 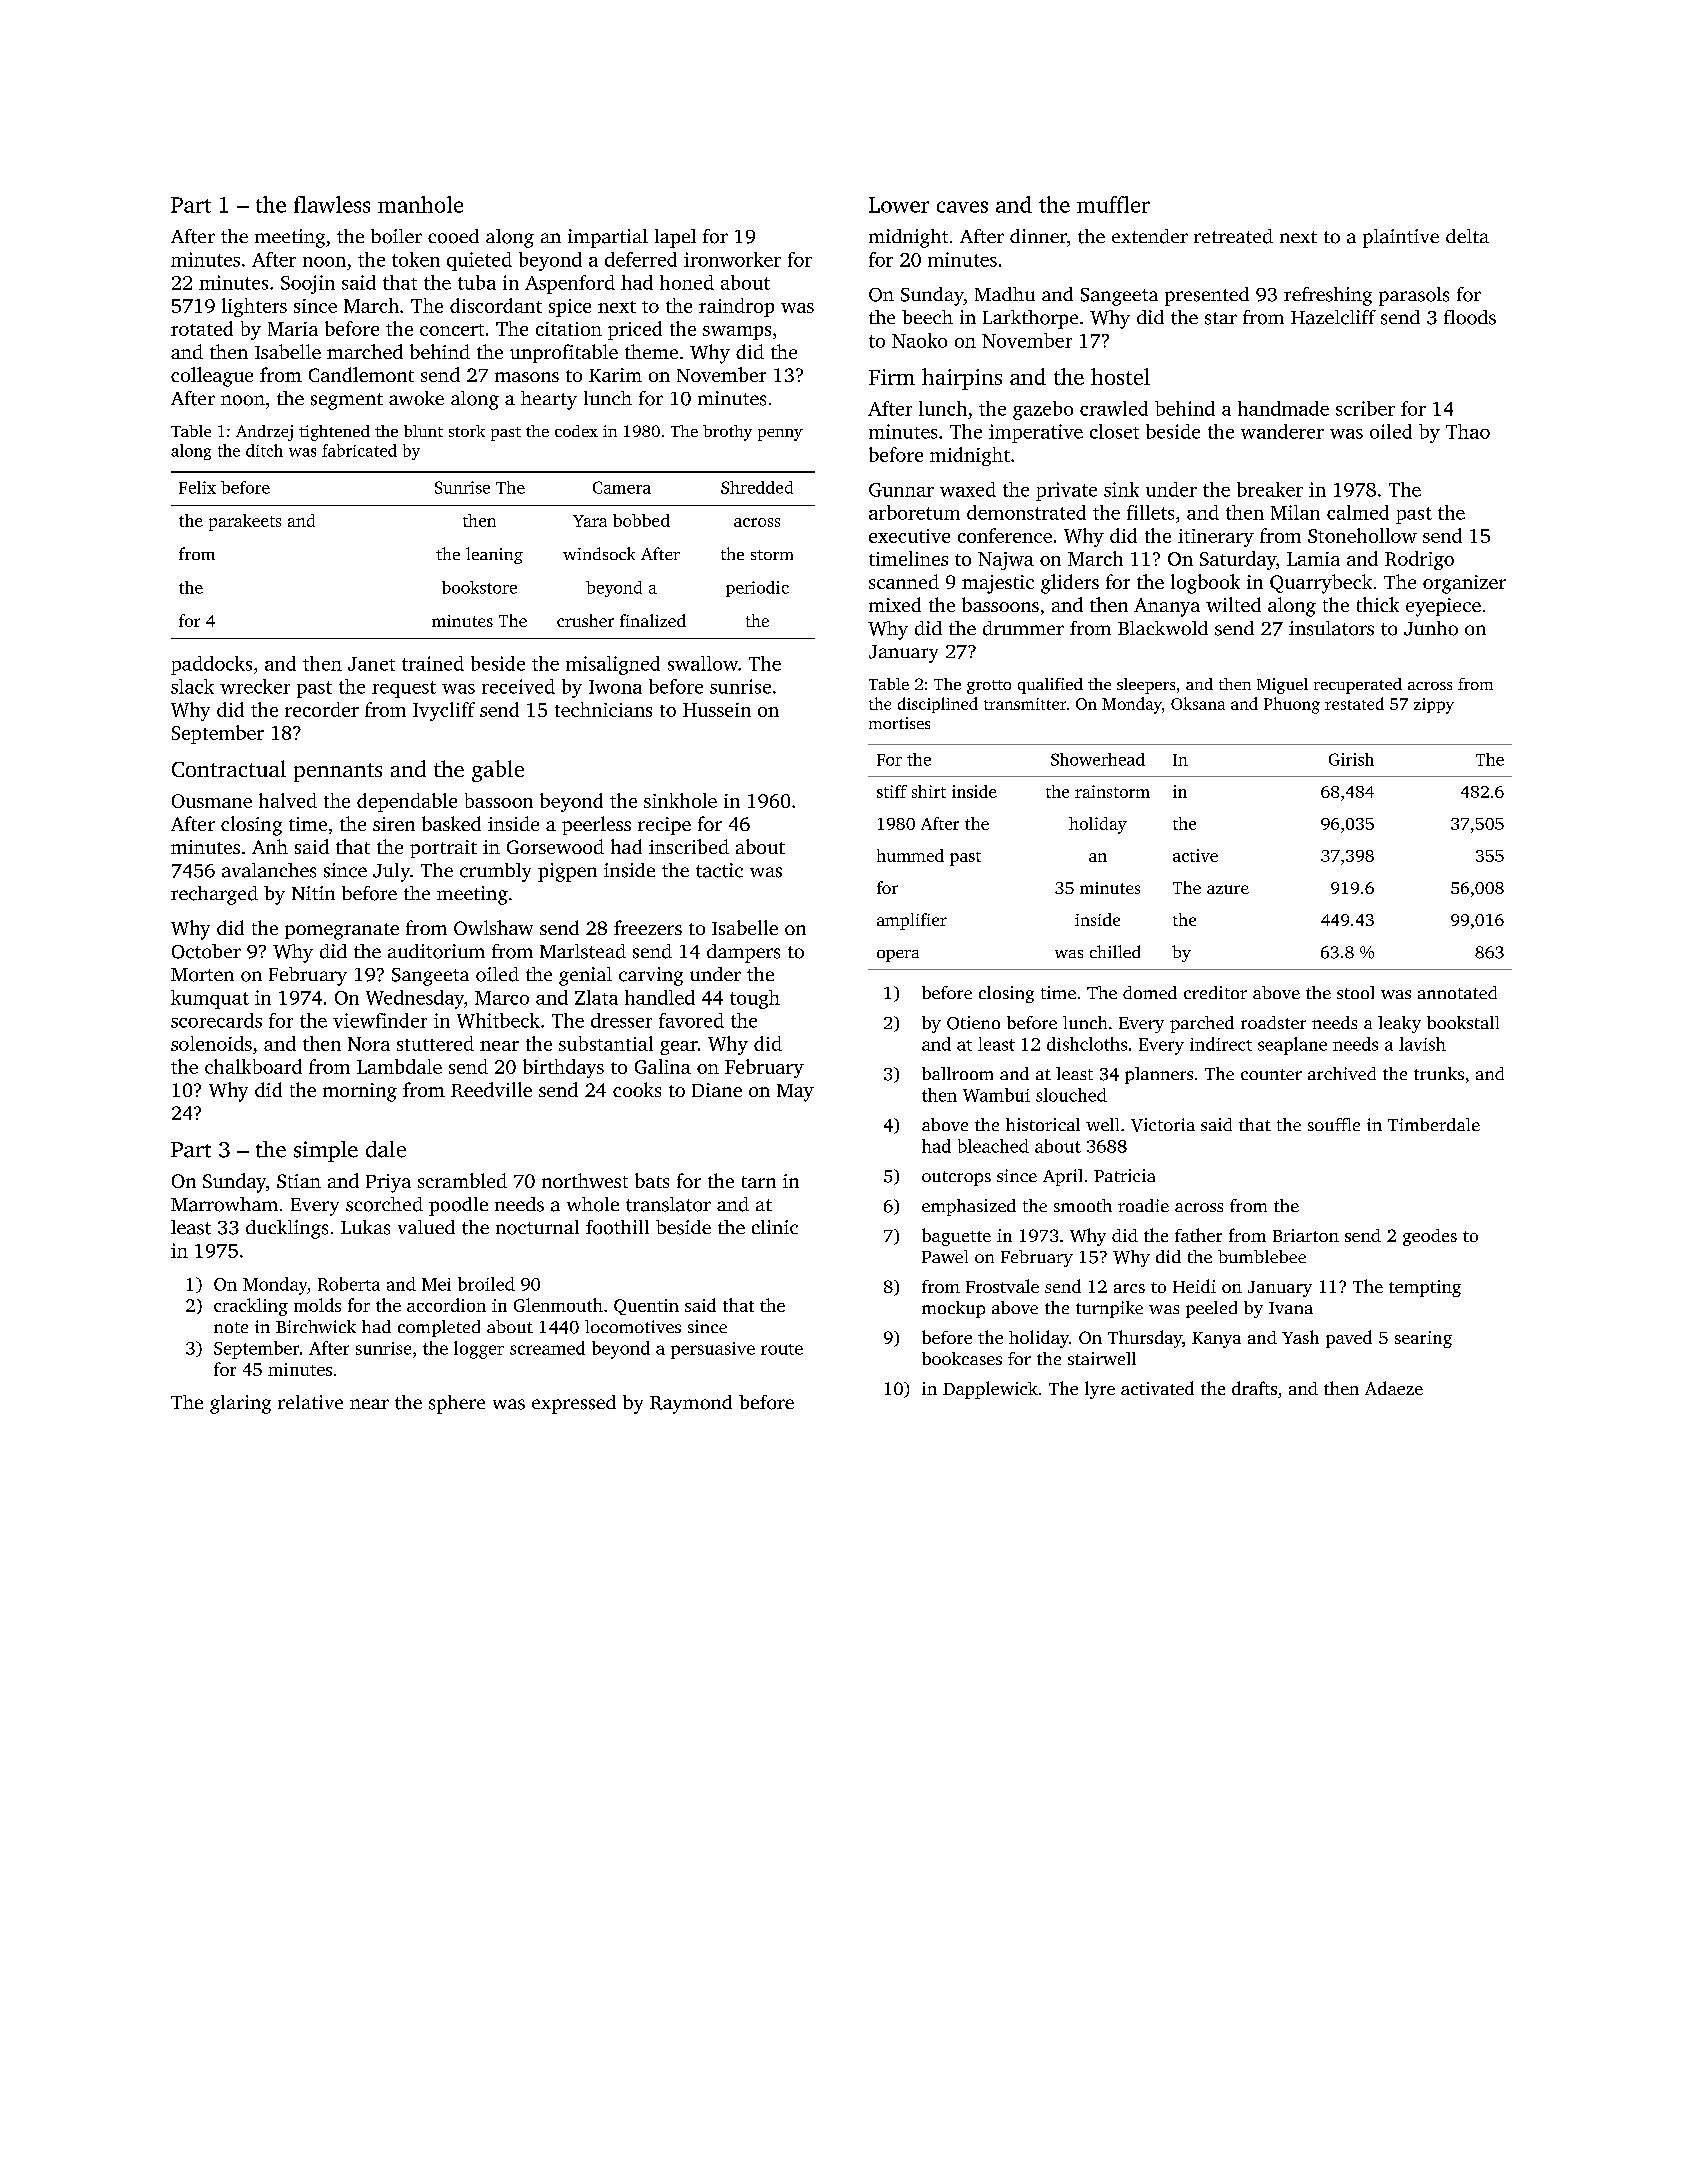 I want to click on sphere, so click(x=457, y=1404).
